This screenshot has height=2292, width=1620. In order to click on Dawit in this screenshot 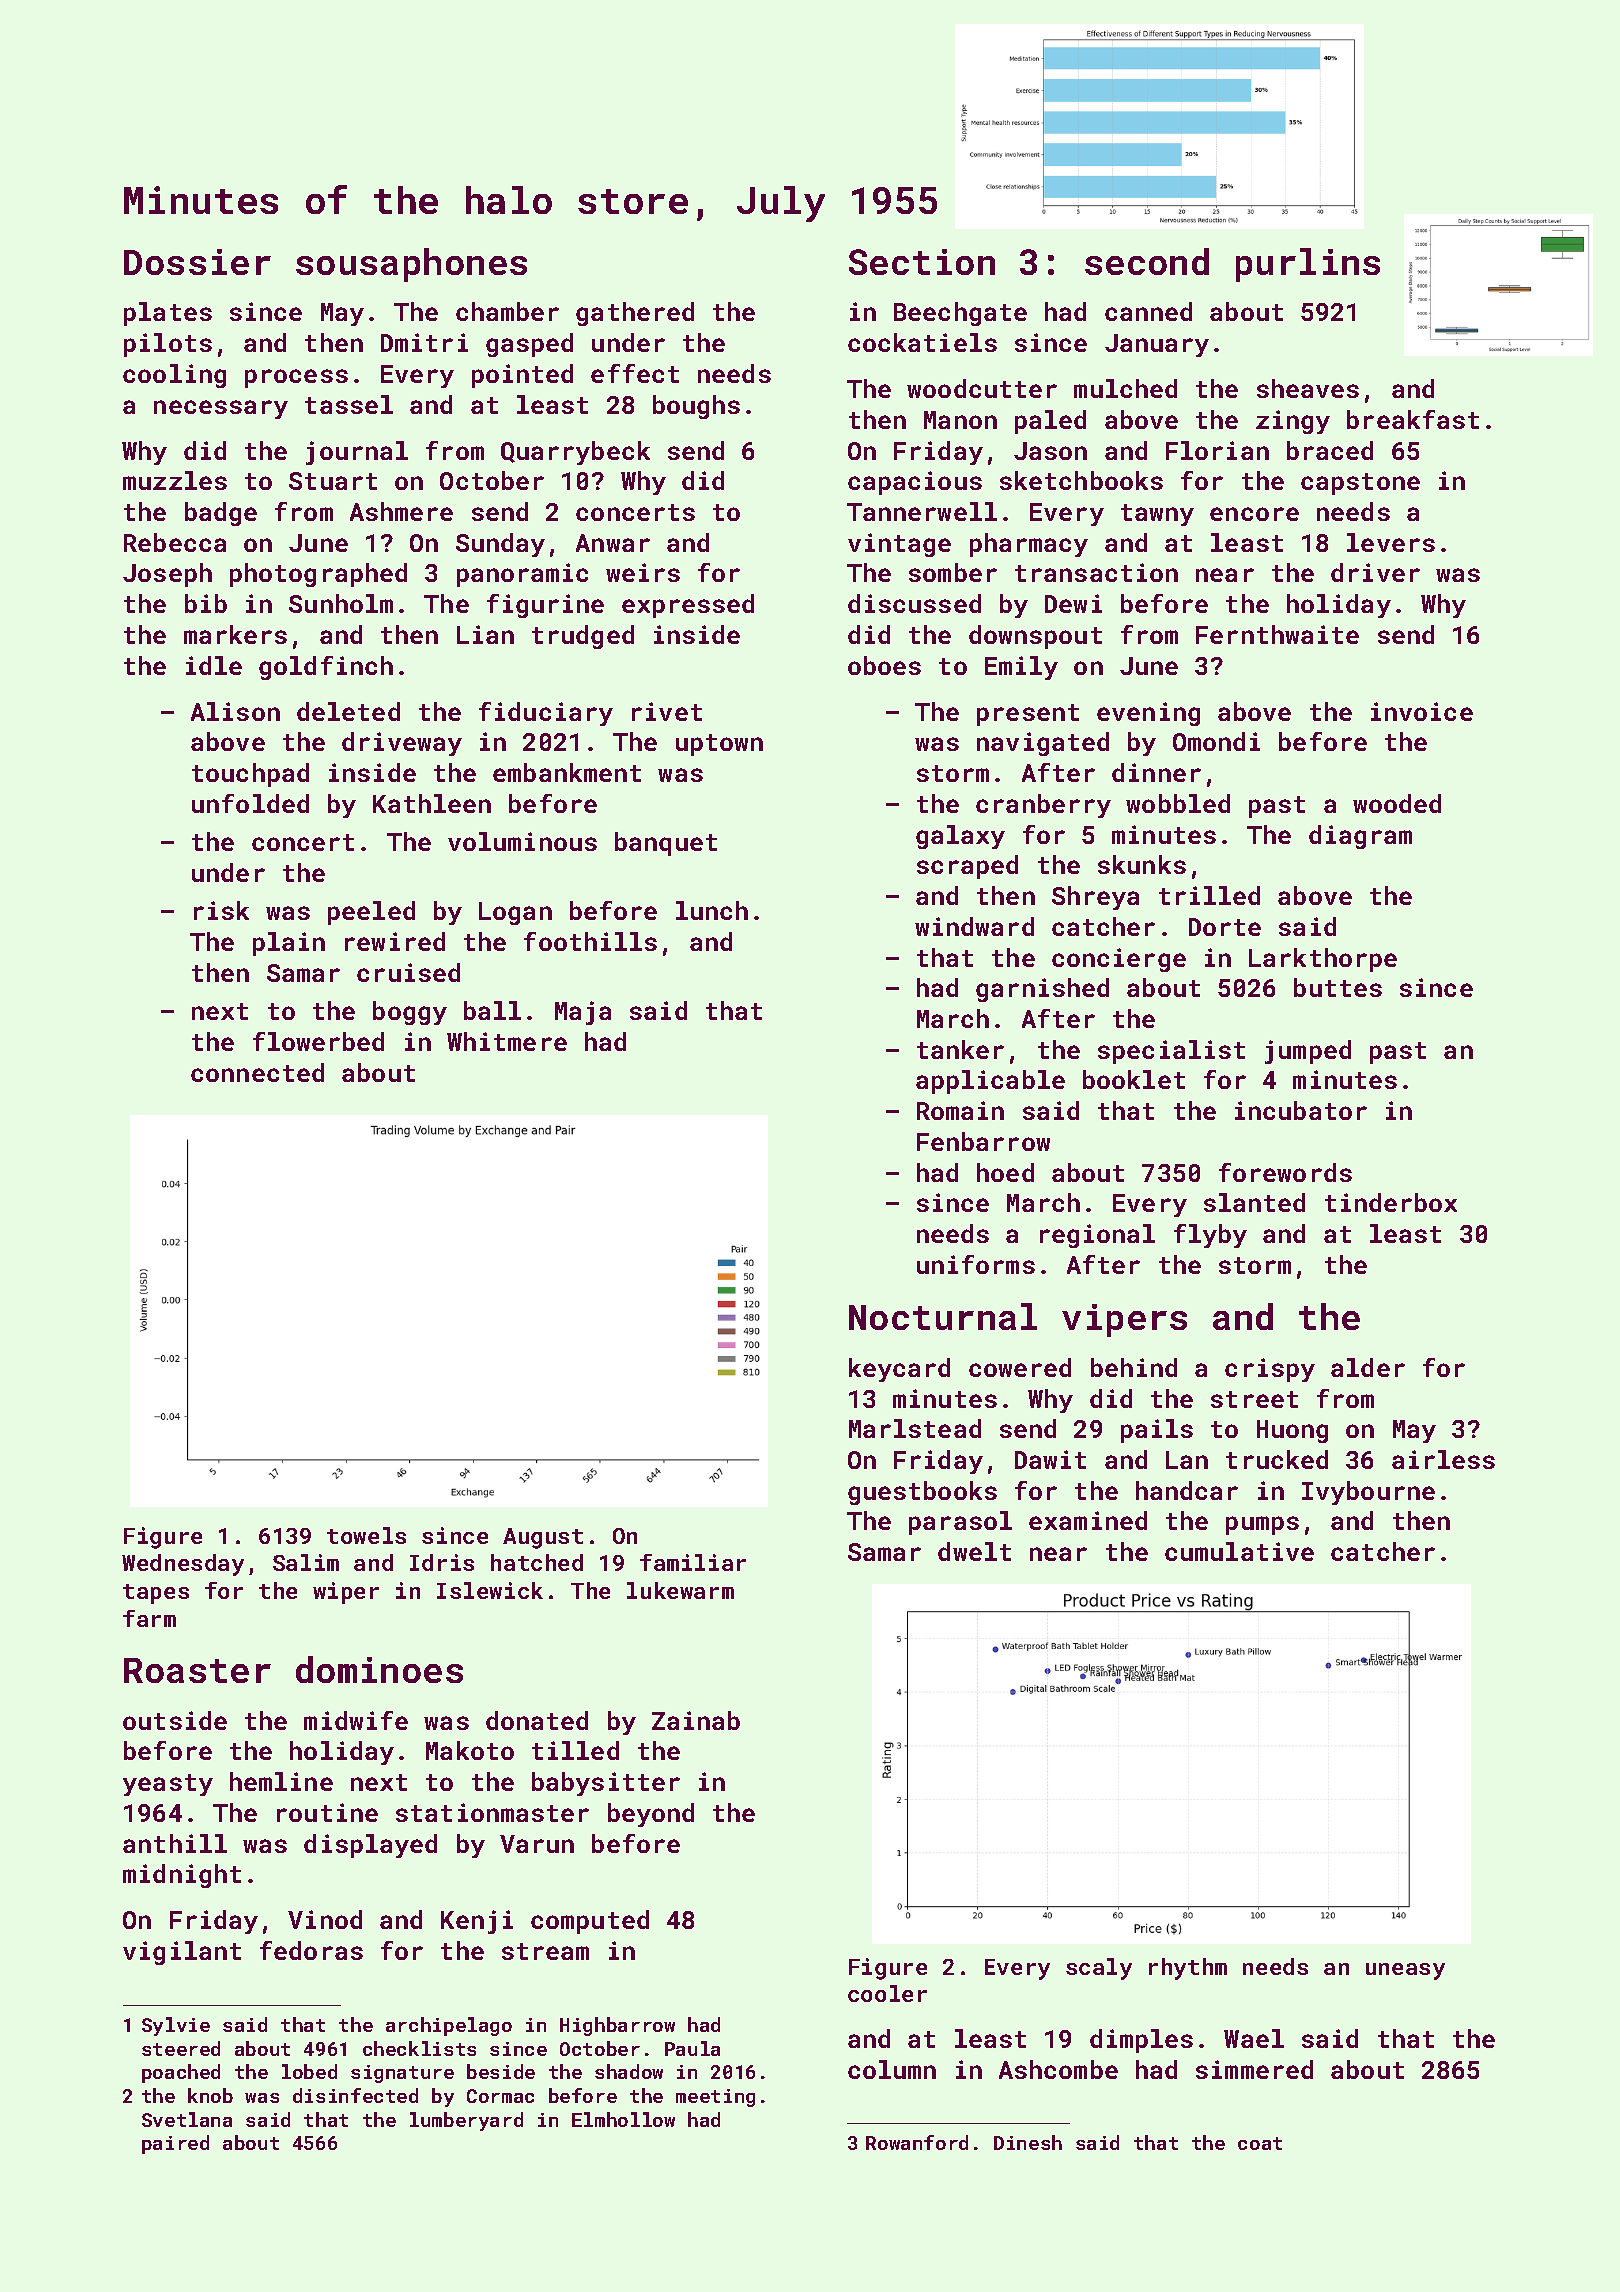, I will do `click(1050, 1459)`.
